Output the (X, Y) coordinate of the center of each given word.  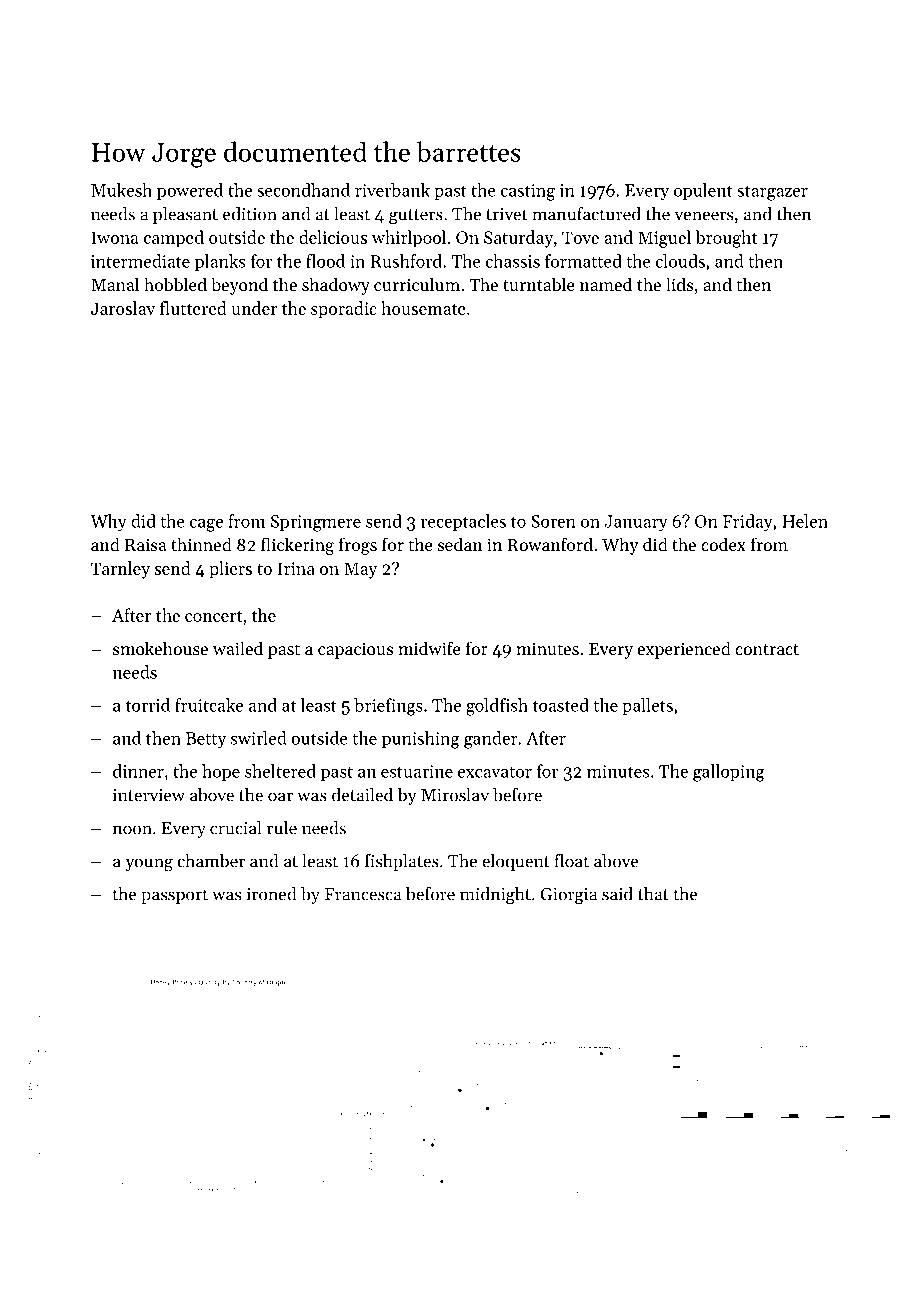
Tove (580, 237)
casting (528, 192)
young (149, 865)
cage (206, 525)
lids (679, 284)
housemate (423, 308)
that (653, 894)
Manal (115, 284)
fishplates (402, 862)
